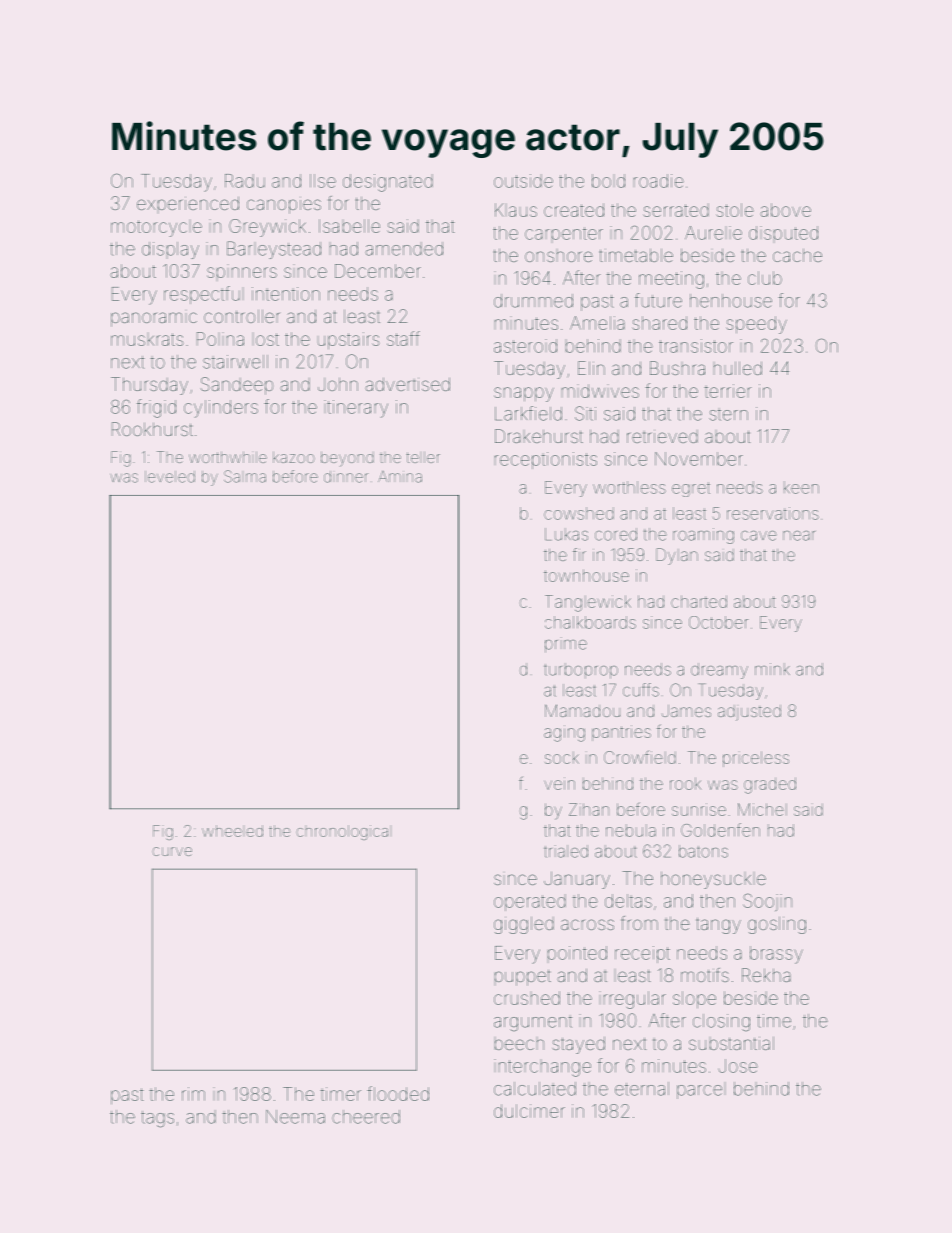 The image size is (952, 1233). I want to click on frigid, so click(156, 408).
